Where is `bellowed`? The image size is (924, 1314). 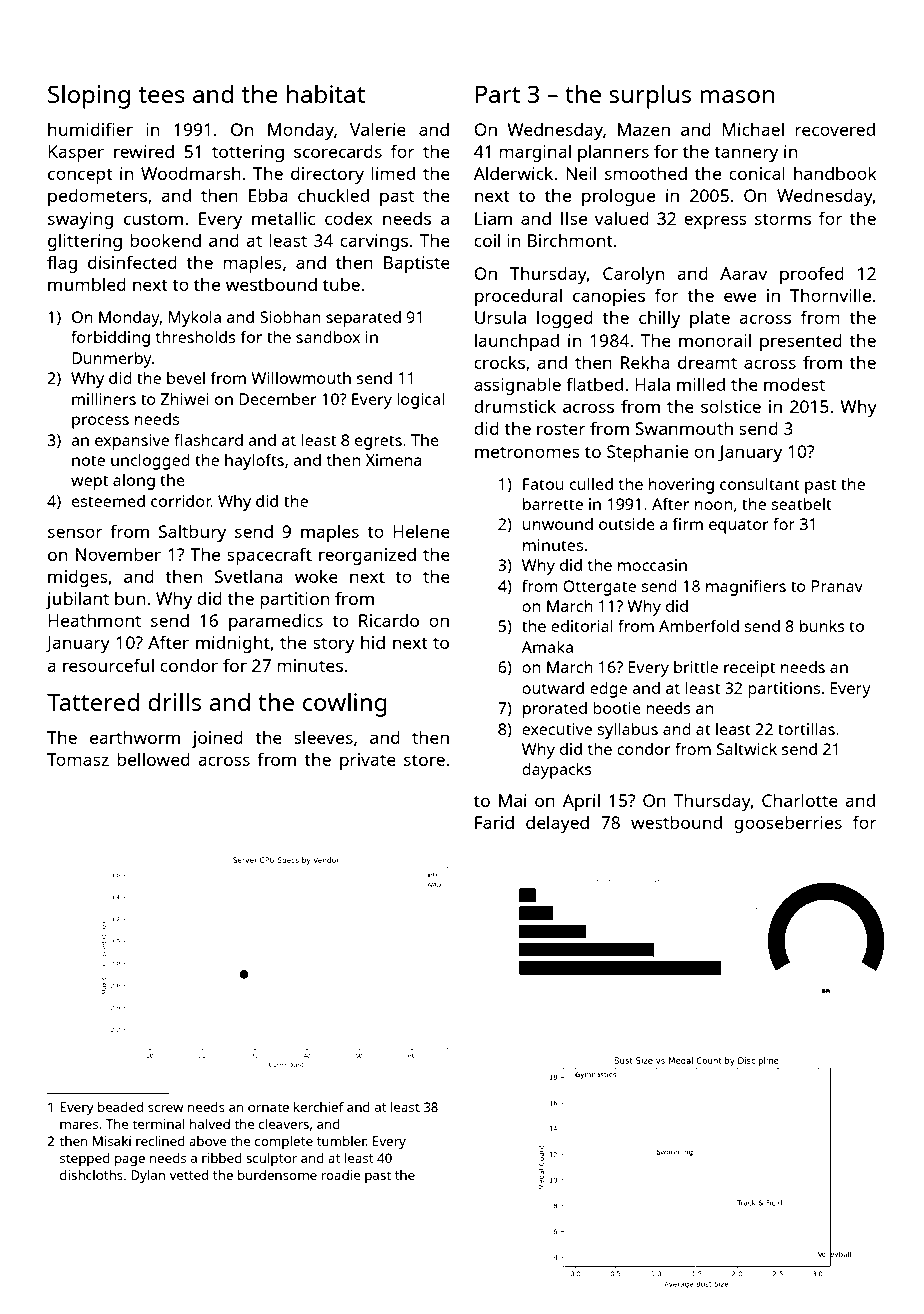
bellowed is located at coordinates (153, 759).
